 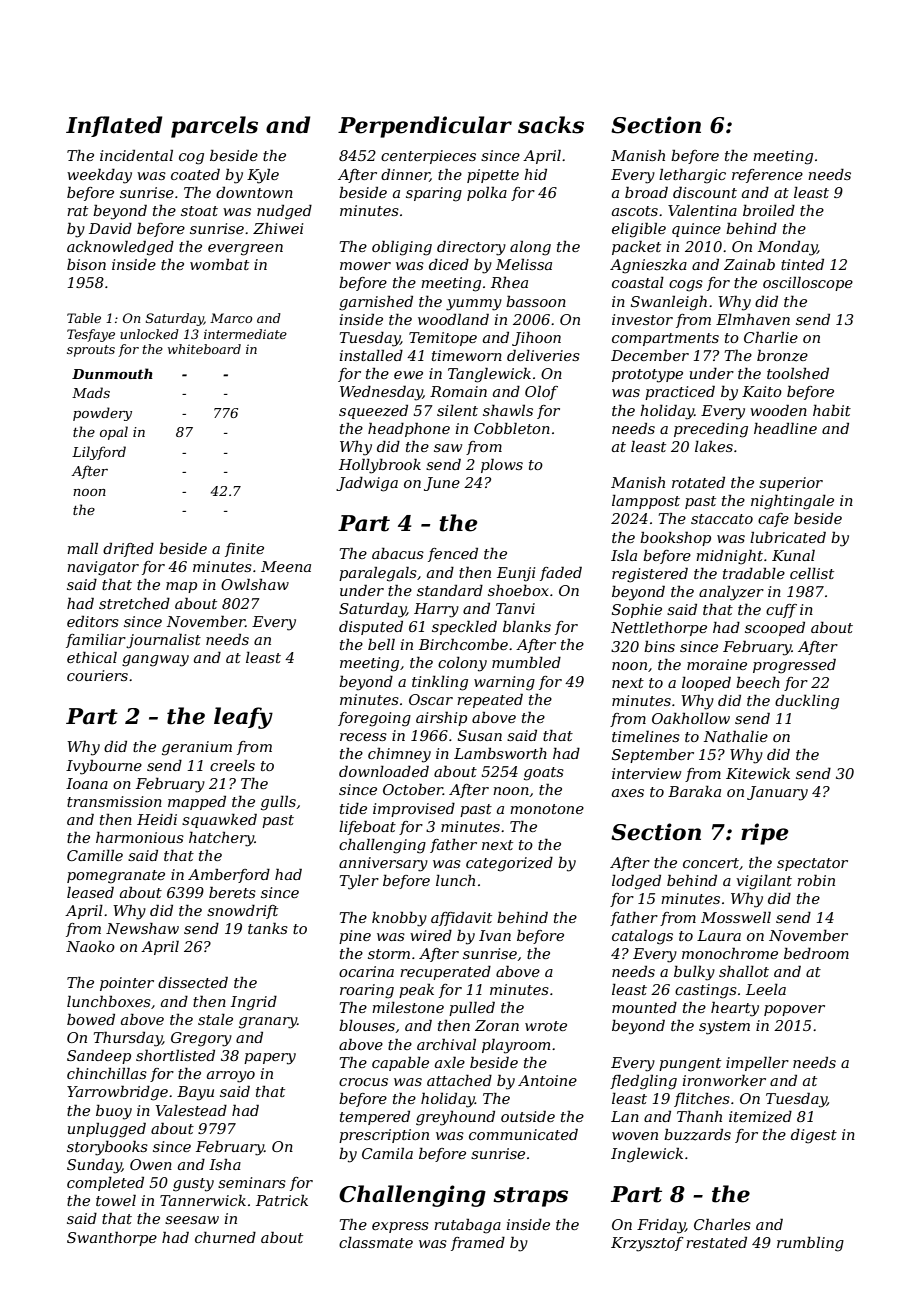 What do you see at coordinates (102, 414) in the screenshot?
I see `powdery` at bounding box center [102, 414].
